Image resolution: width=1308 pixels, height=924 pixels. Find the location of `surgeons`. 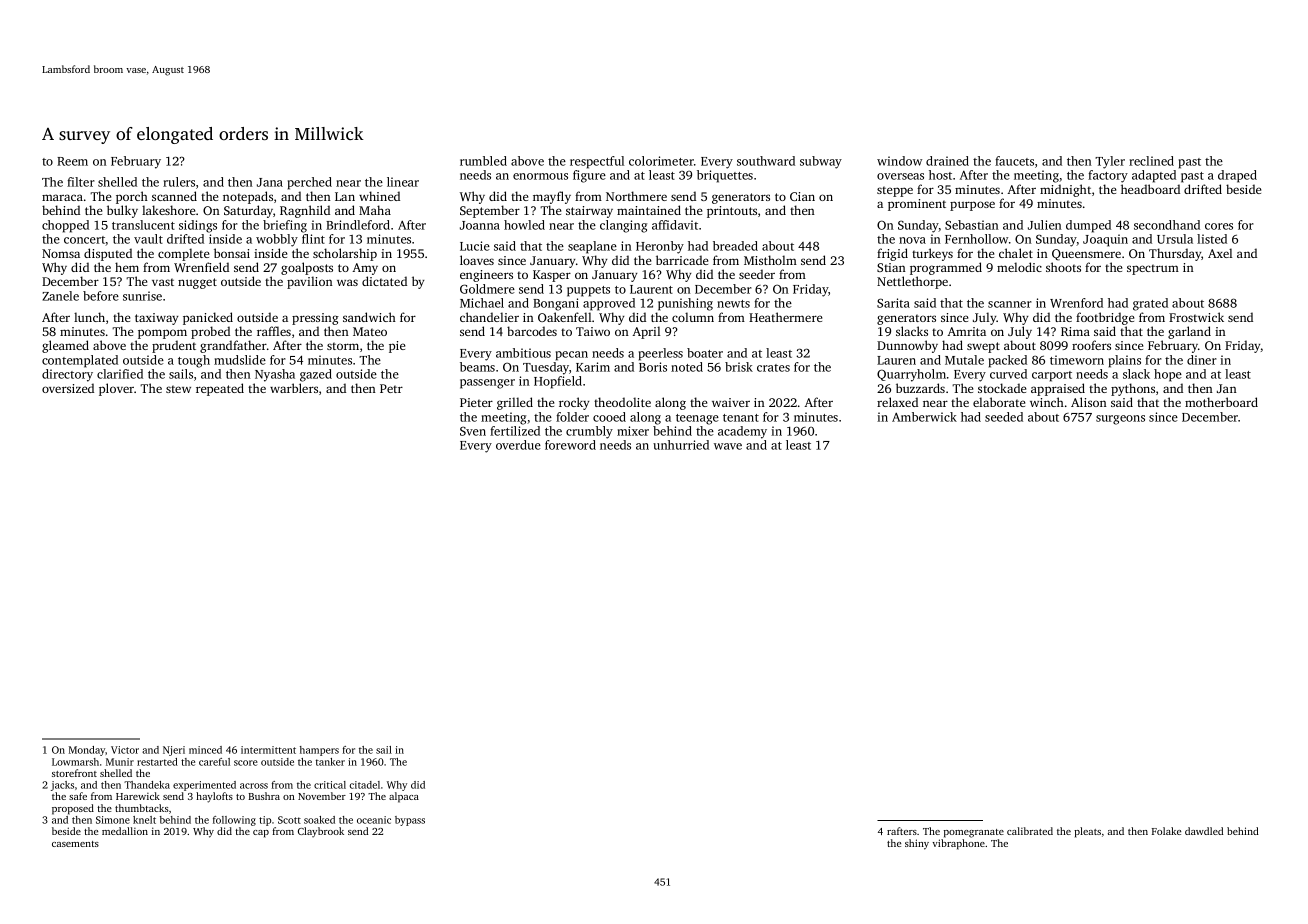

surgeons is located at coordinates (1120, 420).
